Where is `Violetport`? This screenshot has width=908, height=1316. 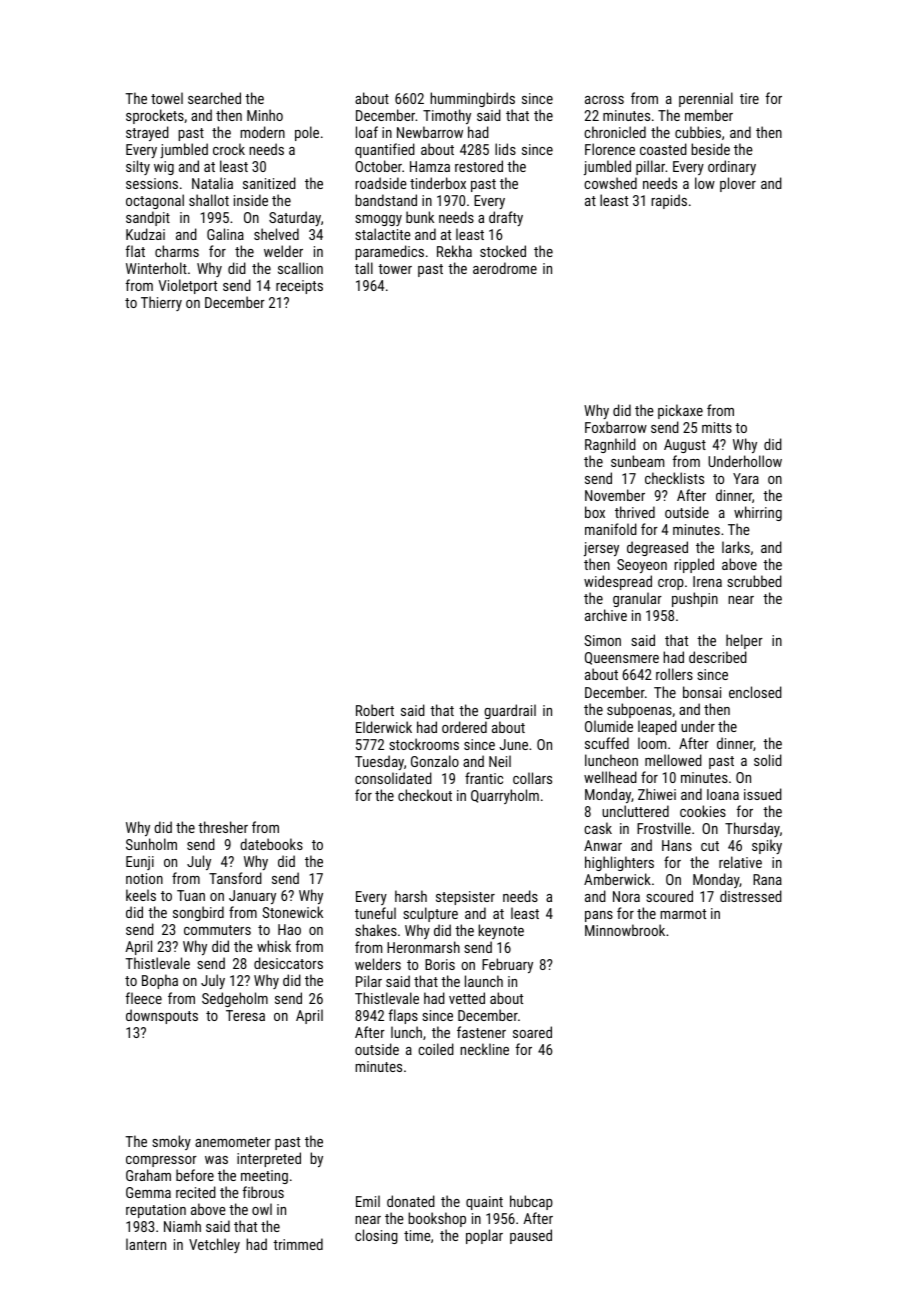 Violetport is located at coordinates (187, 286).
